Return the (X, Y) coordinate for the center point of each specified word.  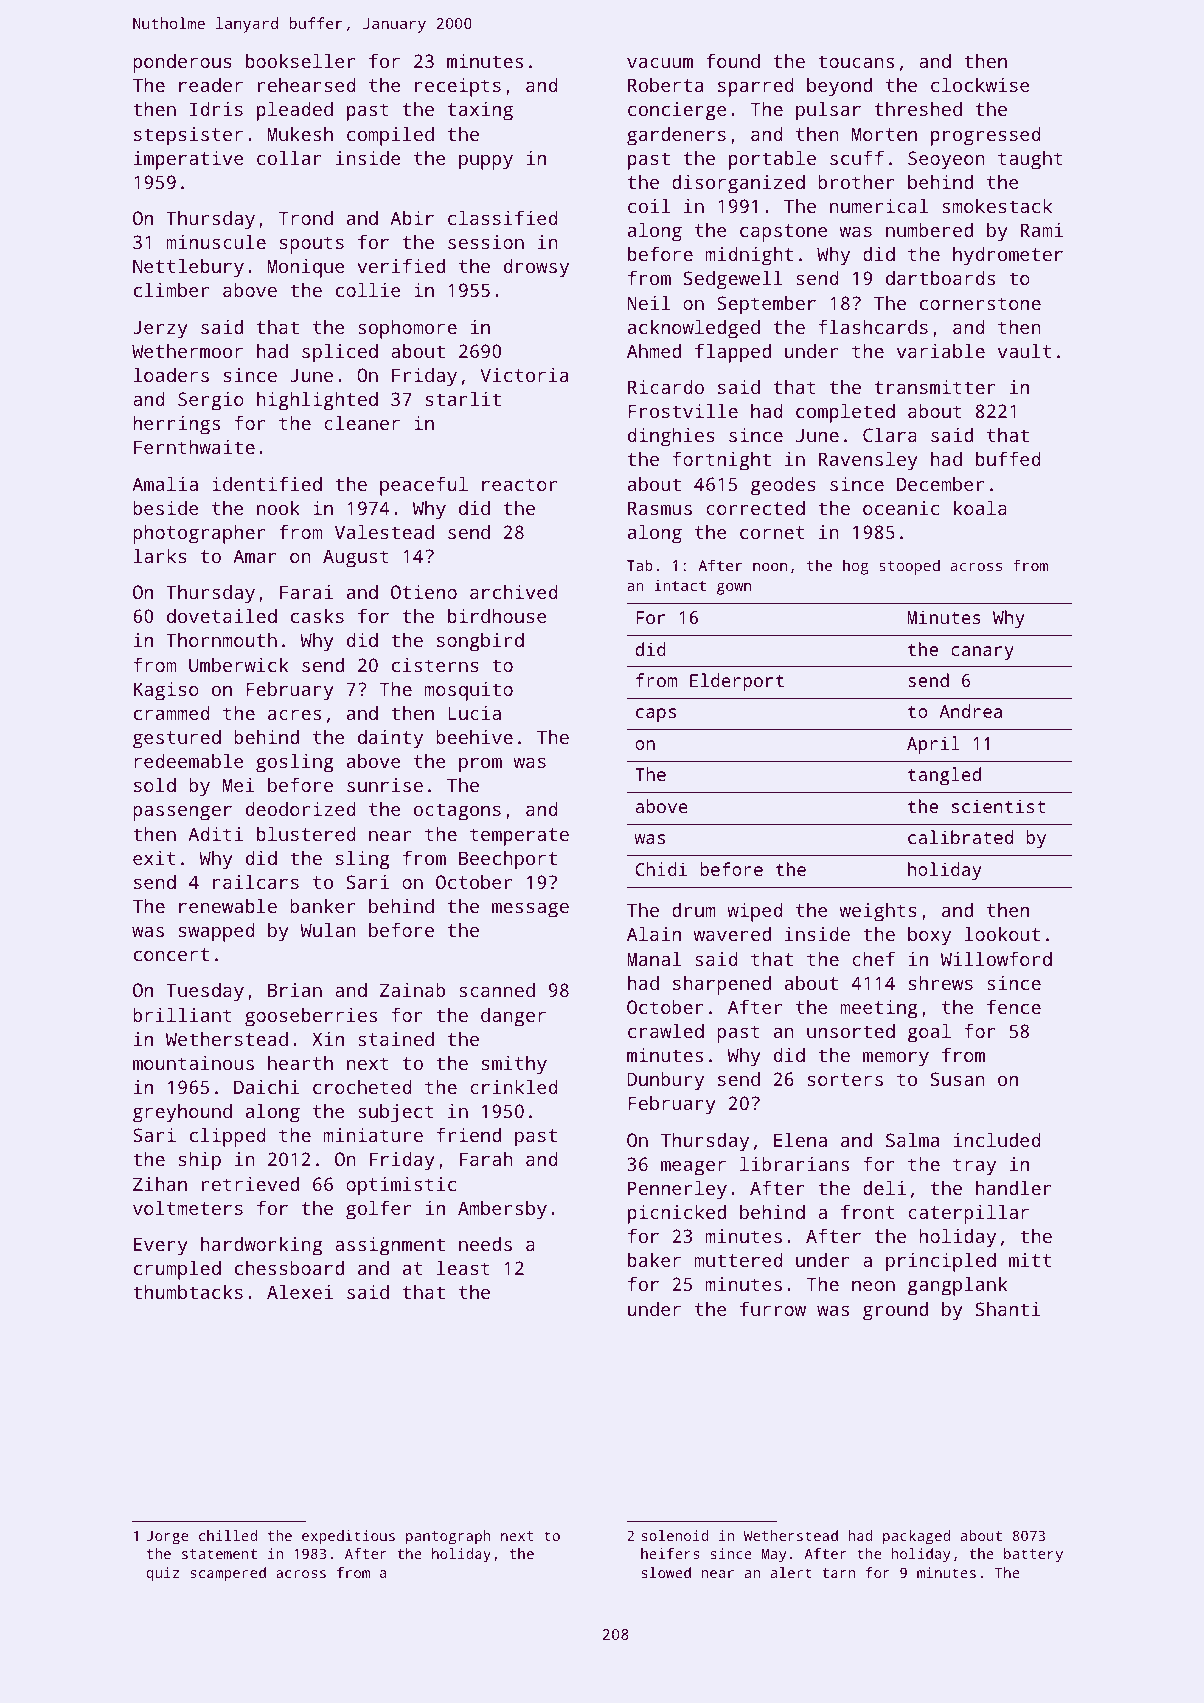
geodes (783, 486)
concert (171, 954)
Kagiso (166, 691)
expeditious (348, 1537)
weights (878, 912)
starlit (463, 399)
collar (289, 158)
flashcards (873, 326)
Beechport (508, 860)
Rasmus (660, 508)
